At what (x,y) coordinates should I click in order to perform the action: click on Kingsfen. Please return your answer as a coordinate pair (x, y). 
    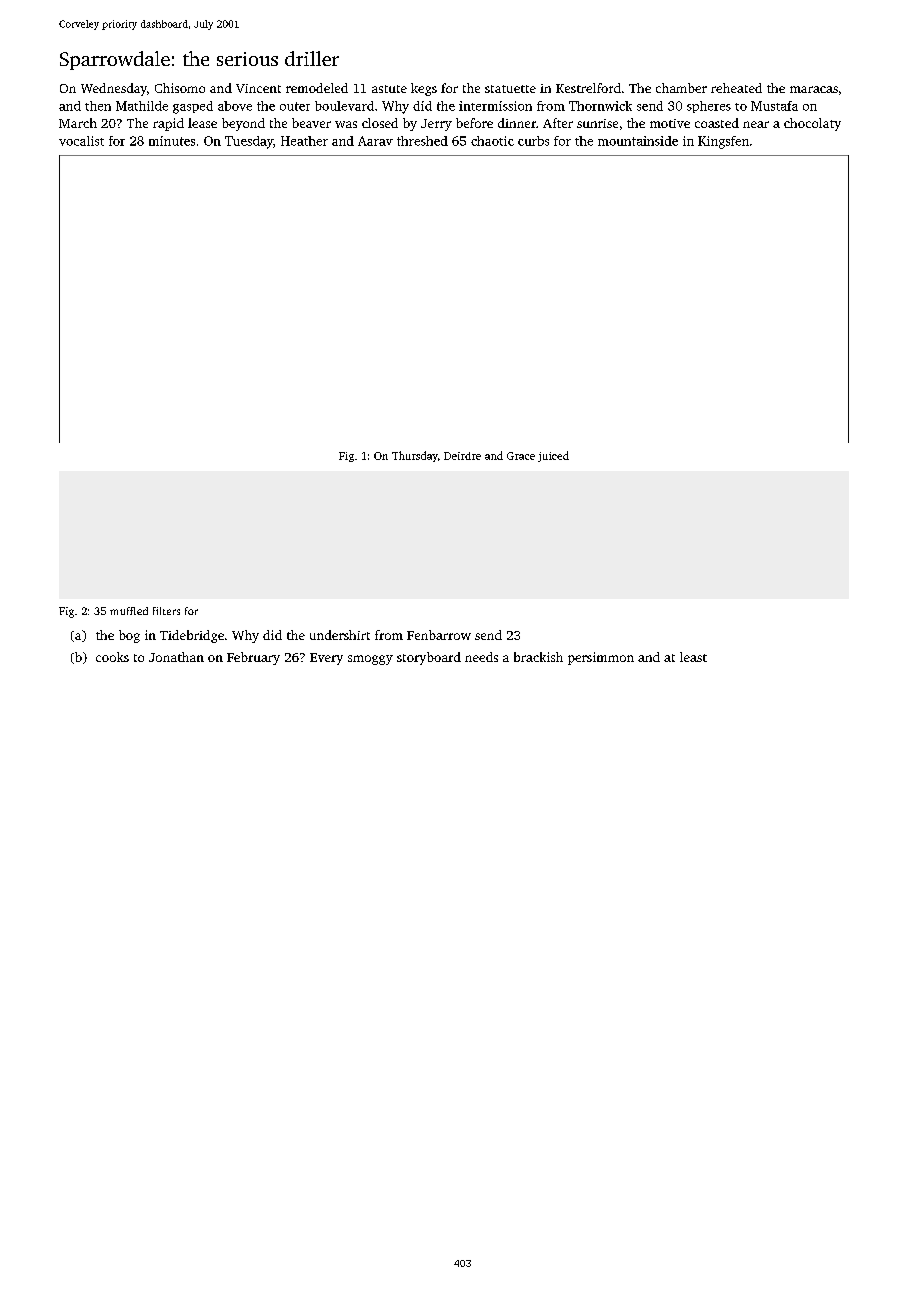
    Looking at the image, I should click on (723, 142).
